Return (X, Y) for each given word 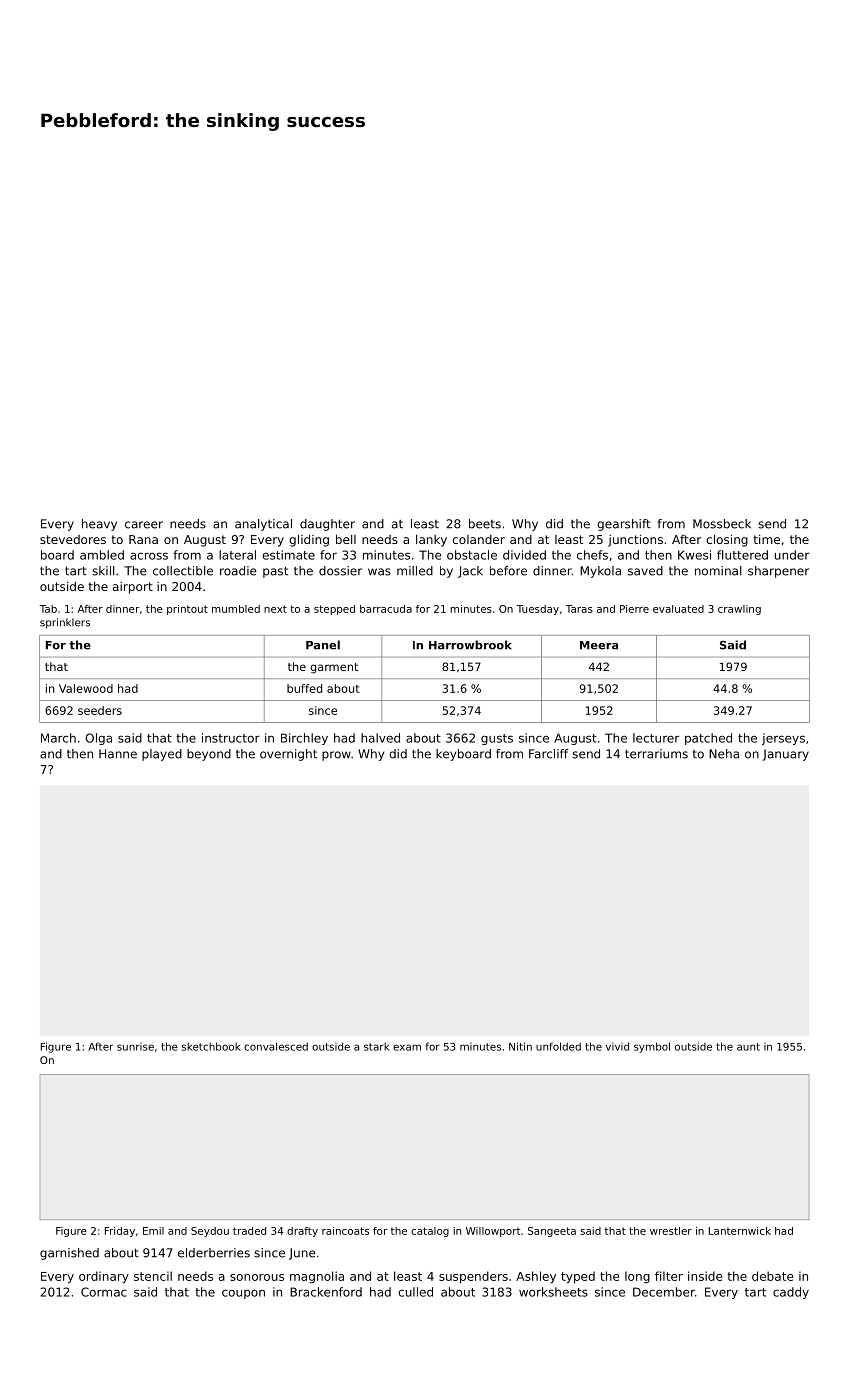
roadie (238, 571)
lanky (431, 541)
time (766, 539)
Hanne (118, 754)
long (637, 1277)
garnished (69, 1254)
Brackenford (326, 1292)
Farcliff (548, 754)
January (785, 755)
